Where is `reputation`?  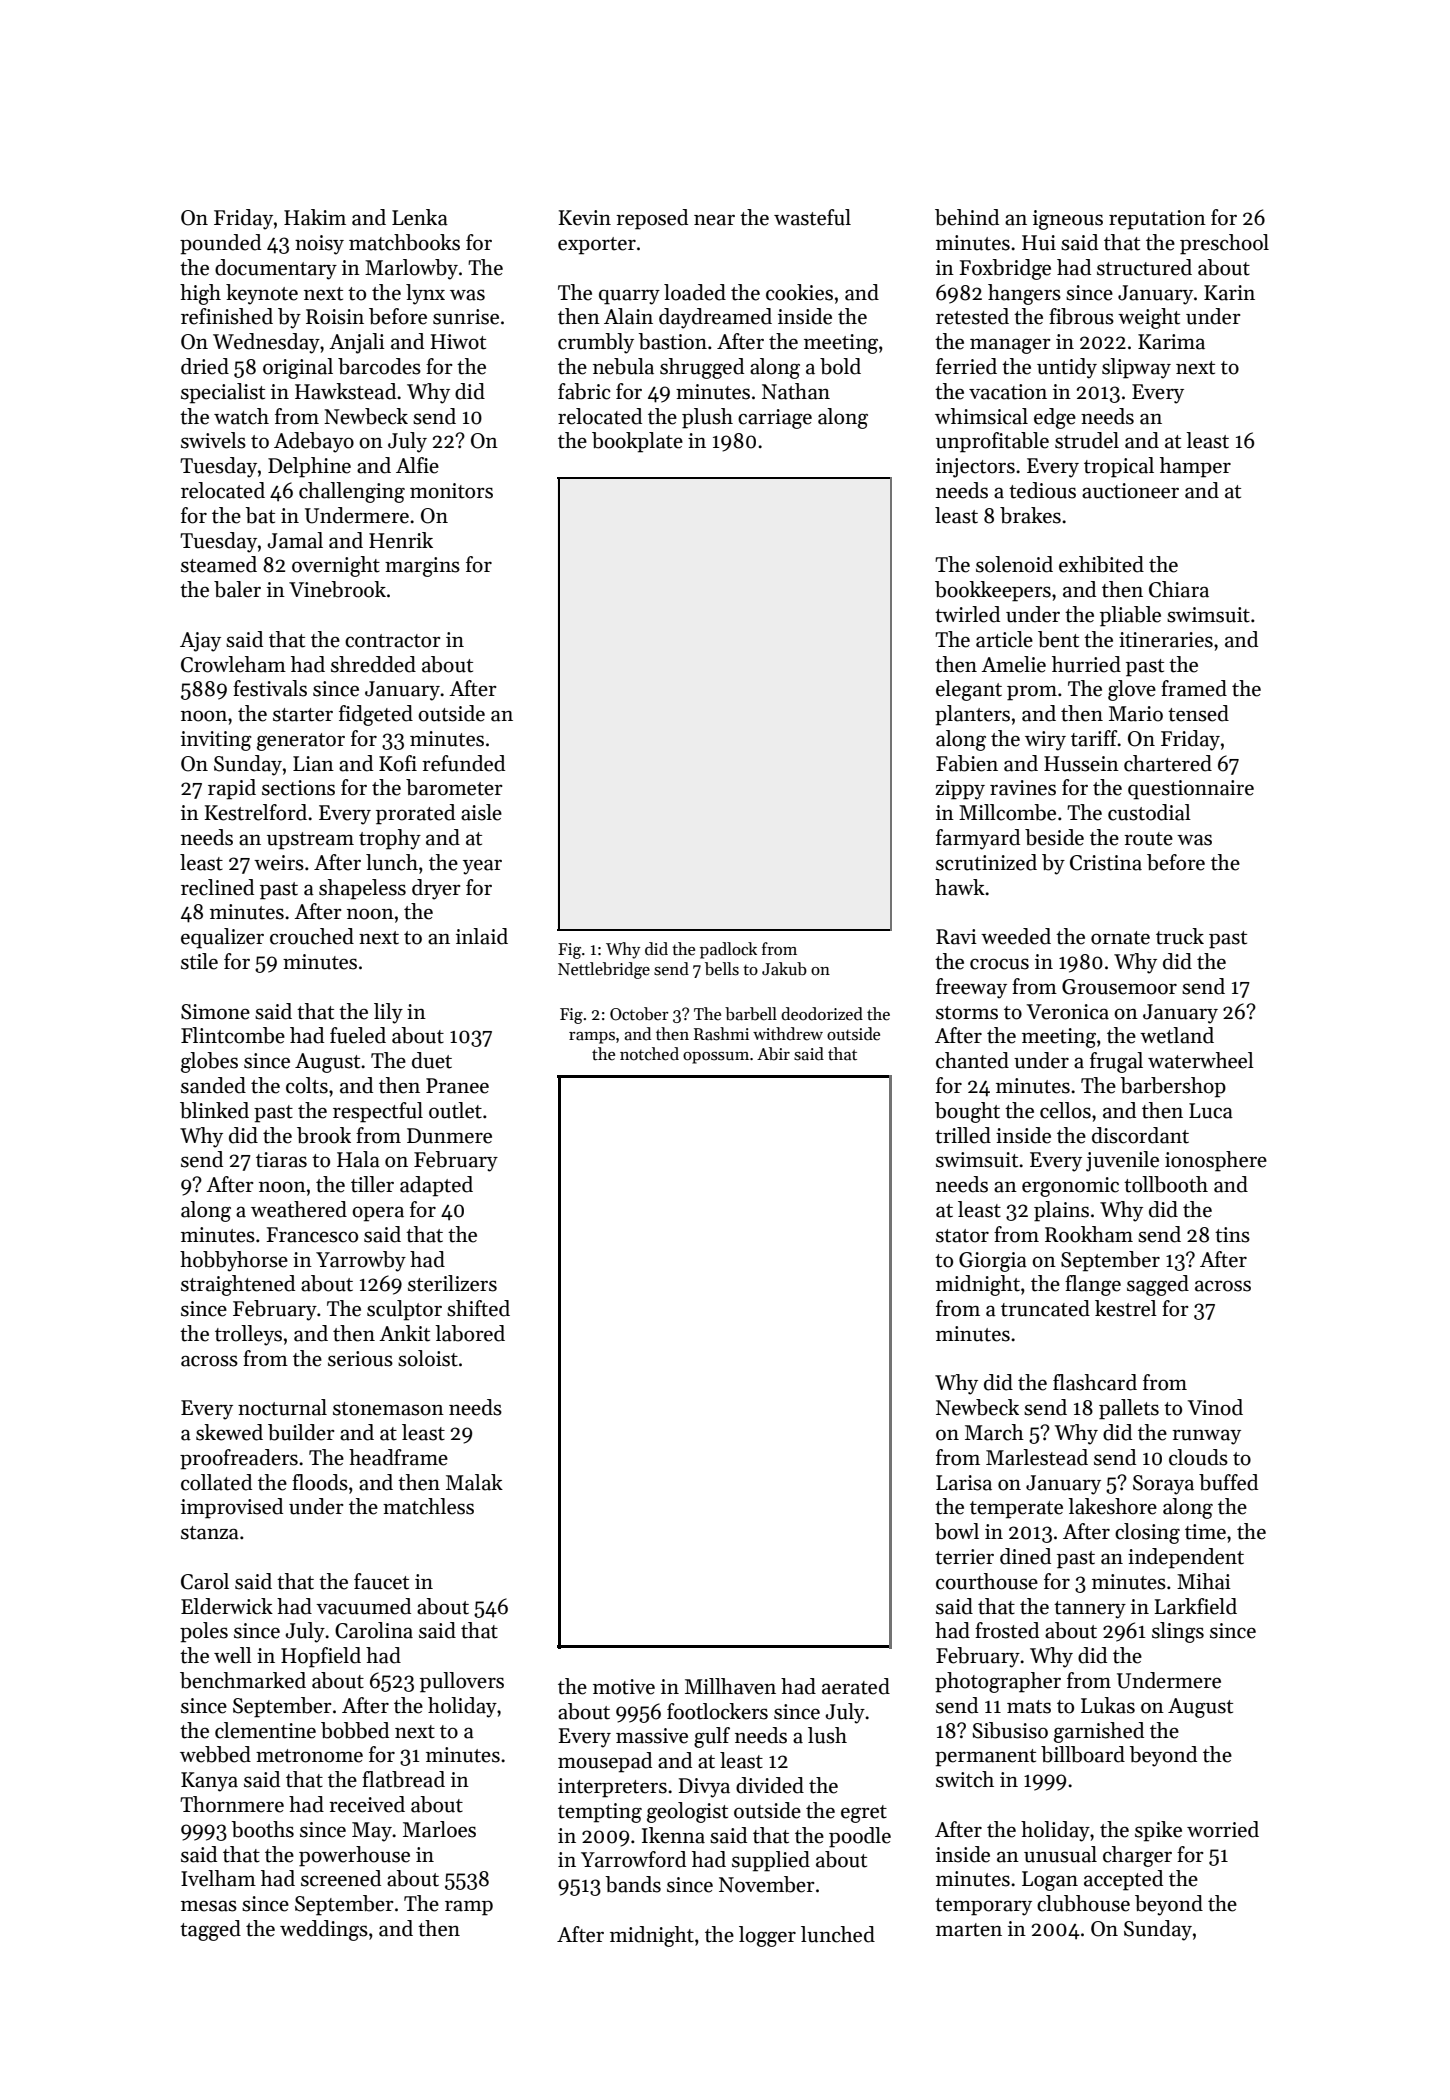
reputation is located at coordinates (1157, 220).
